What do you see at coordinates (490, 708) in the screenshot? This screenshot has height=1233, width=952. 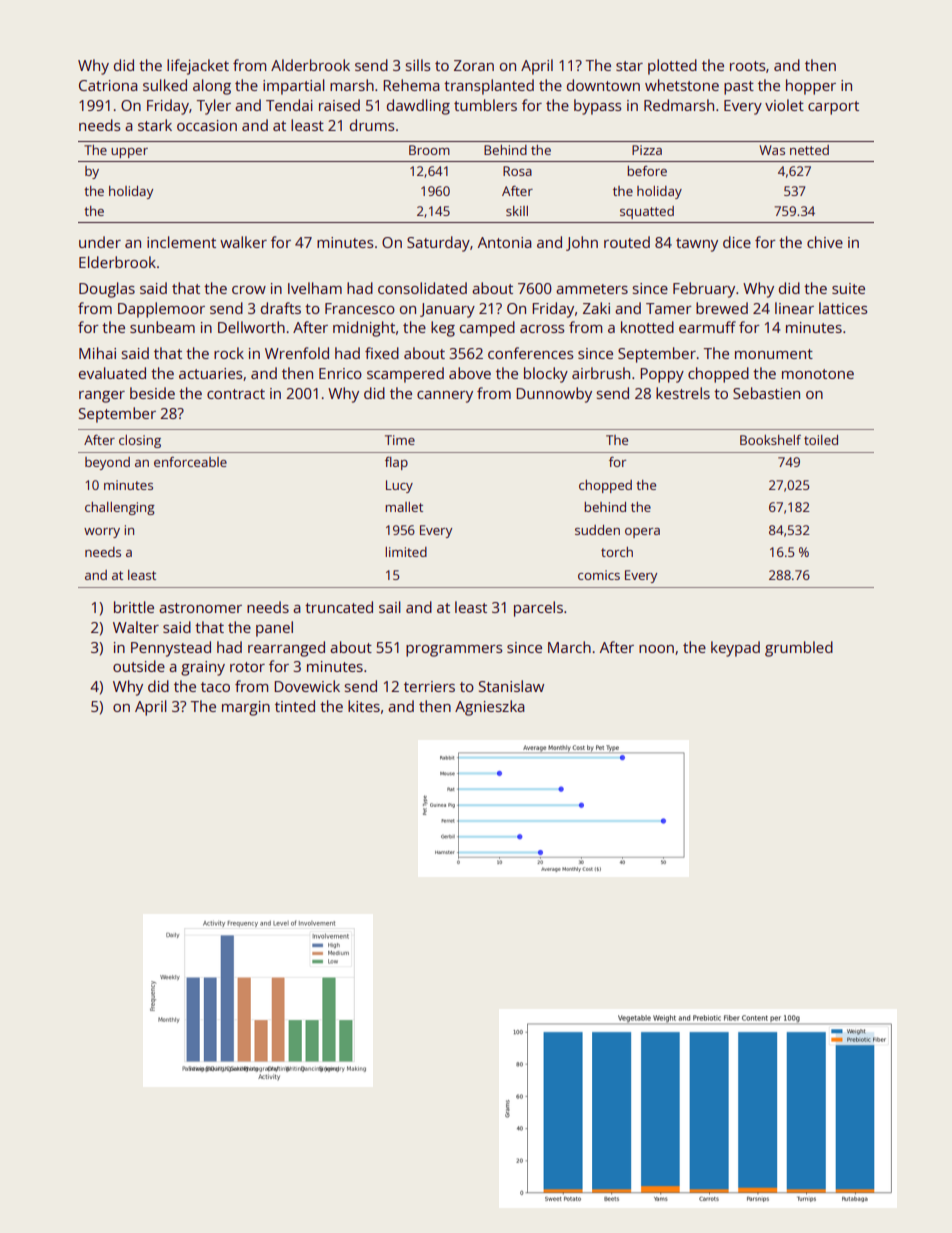 I see `Agnieszka` at bounding box center [490, 708].
